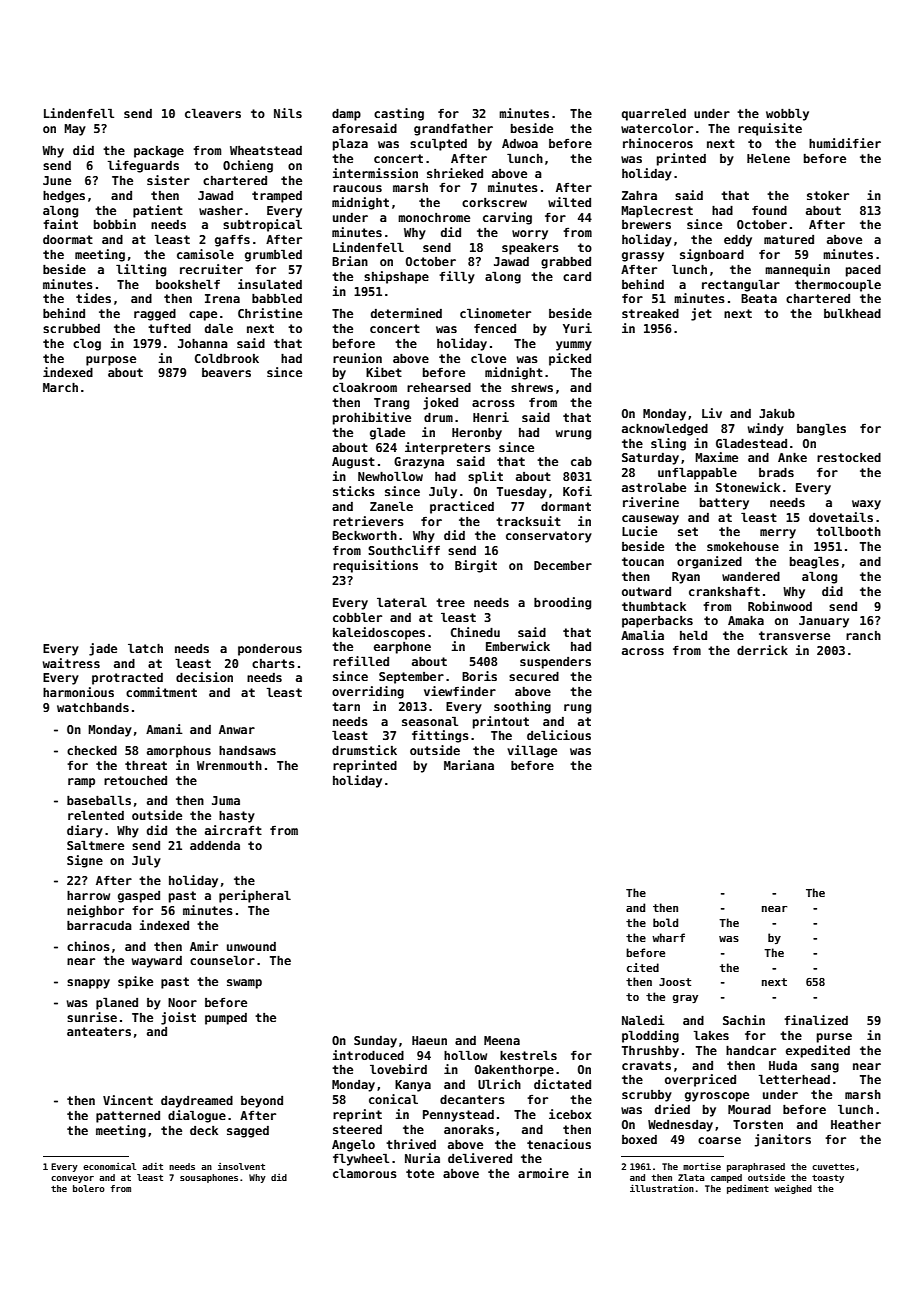  I want to click on cab, so click(581, 461).
